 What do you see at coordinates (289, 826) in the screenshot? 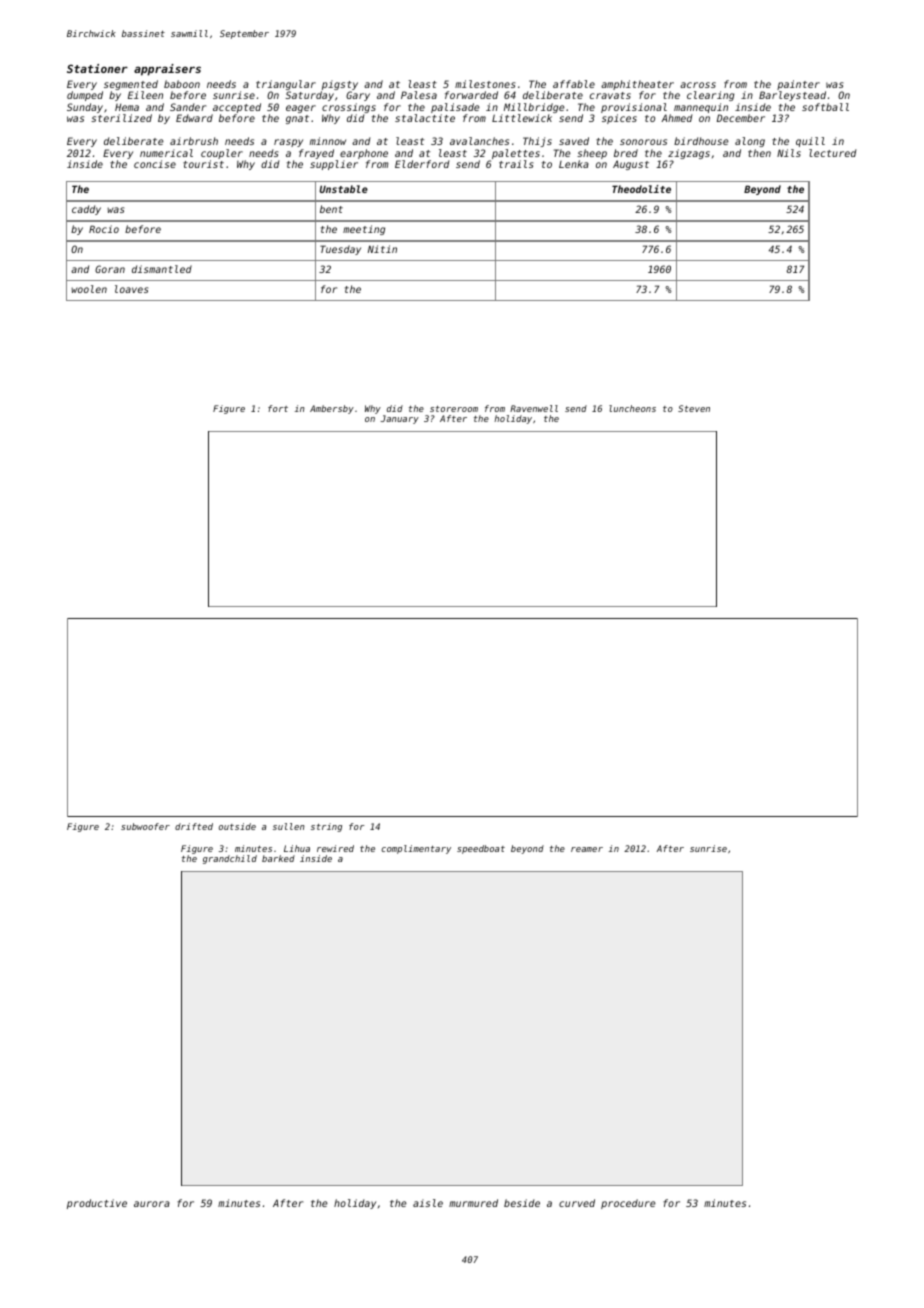
I see `sullen` at bounding box center [289, 826].
